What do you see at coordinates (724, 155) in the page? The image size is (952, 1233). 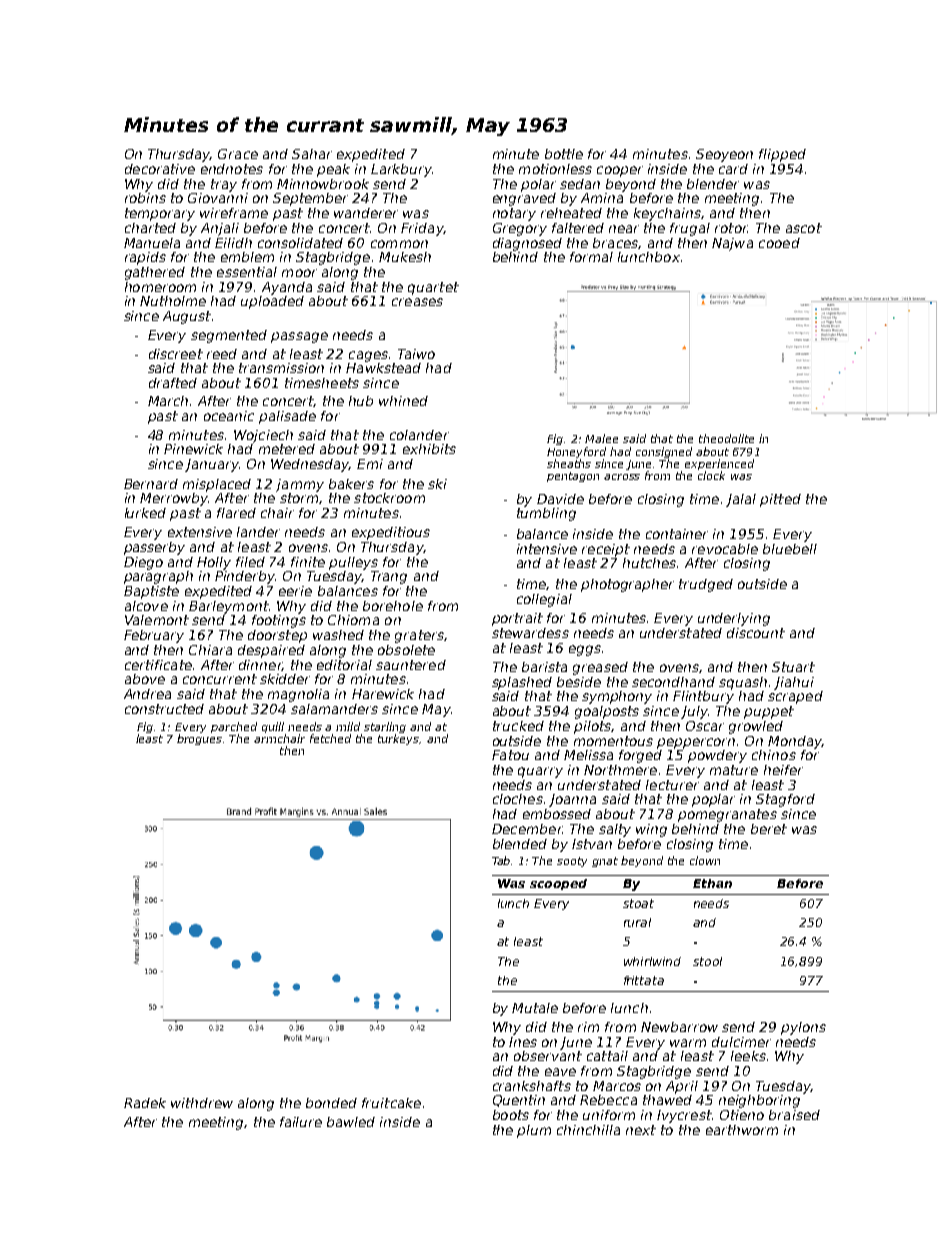 I see `Seoyeon` at bounding box center [724, 155].
